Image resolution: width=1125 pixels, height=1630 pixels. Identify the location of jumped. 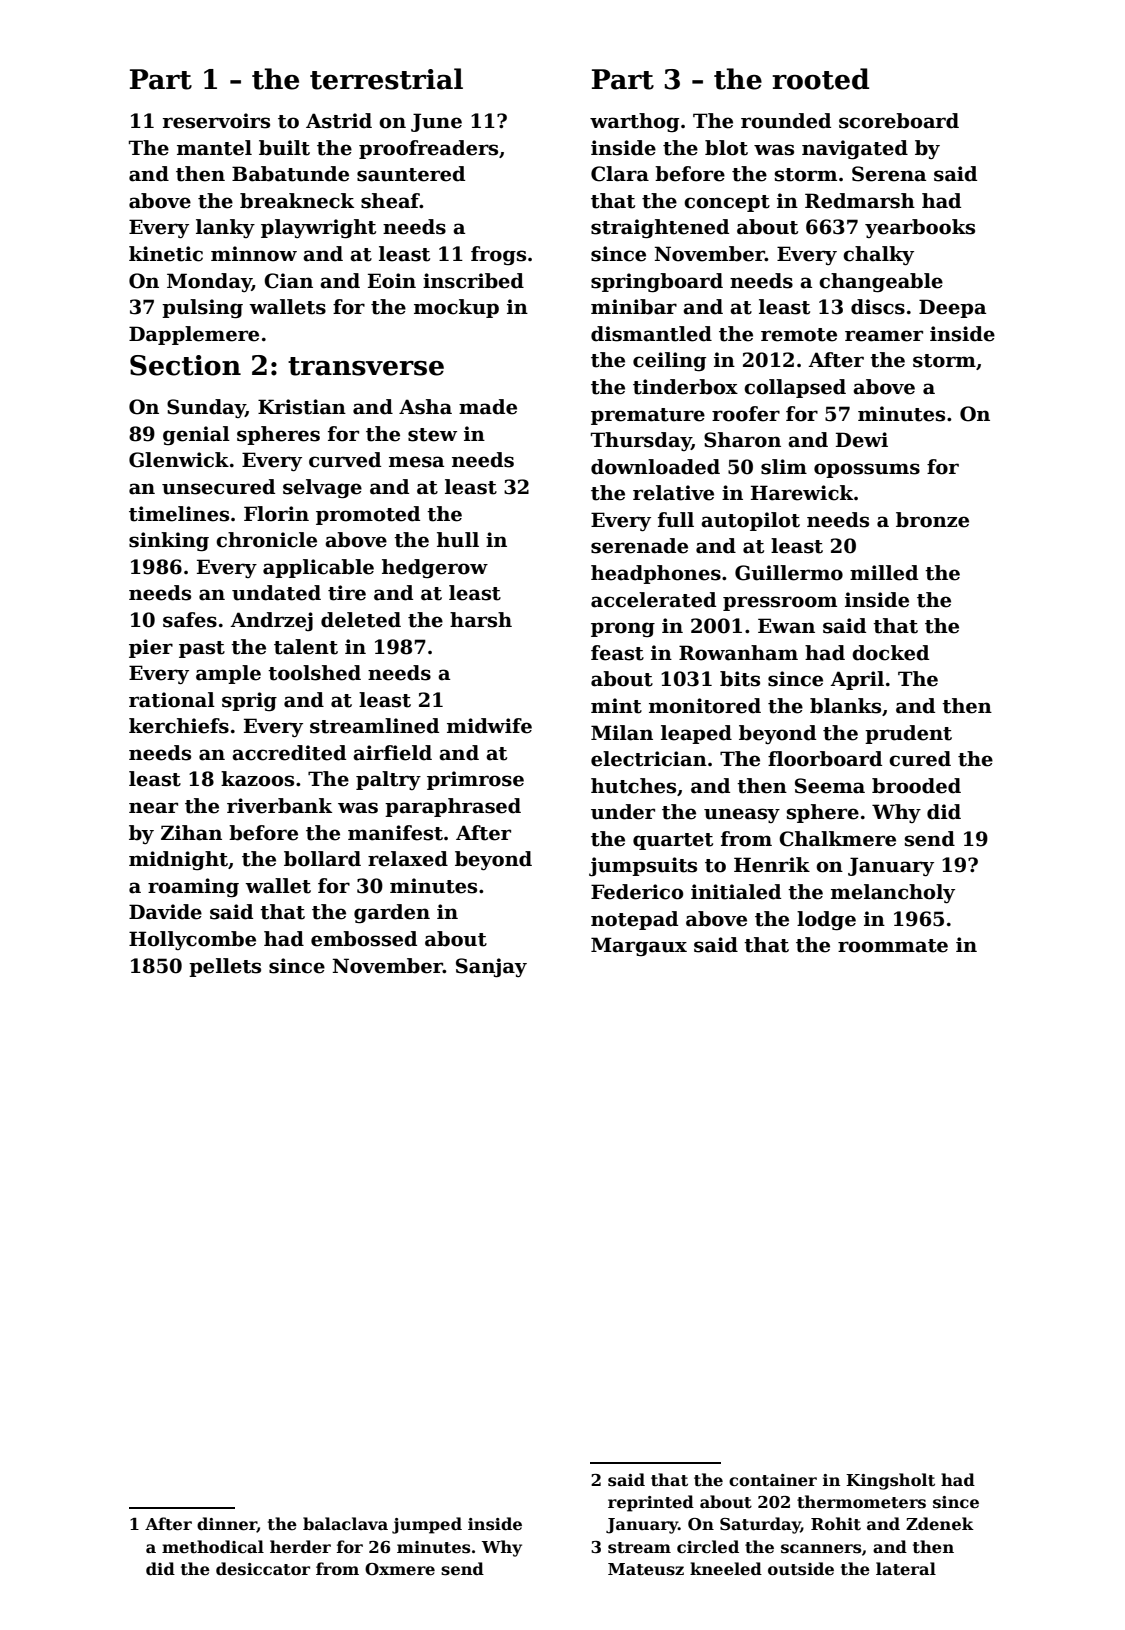
(427, 1525).
